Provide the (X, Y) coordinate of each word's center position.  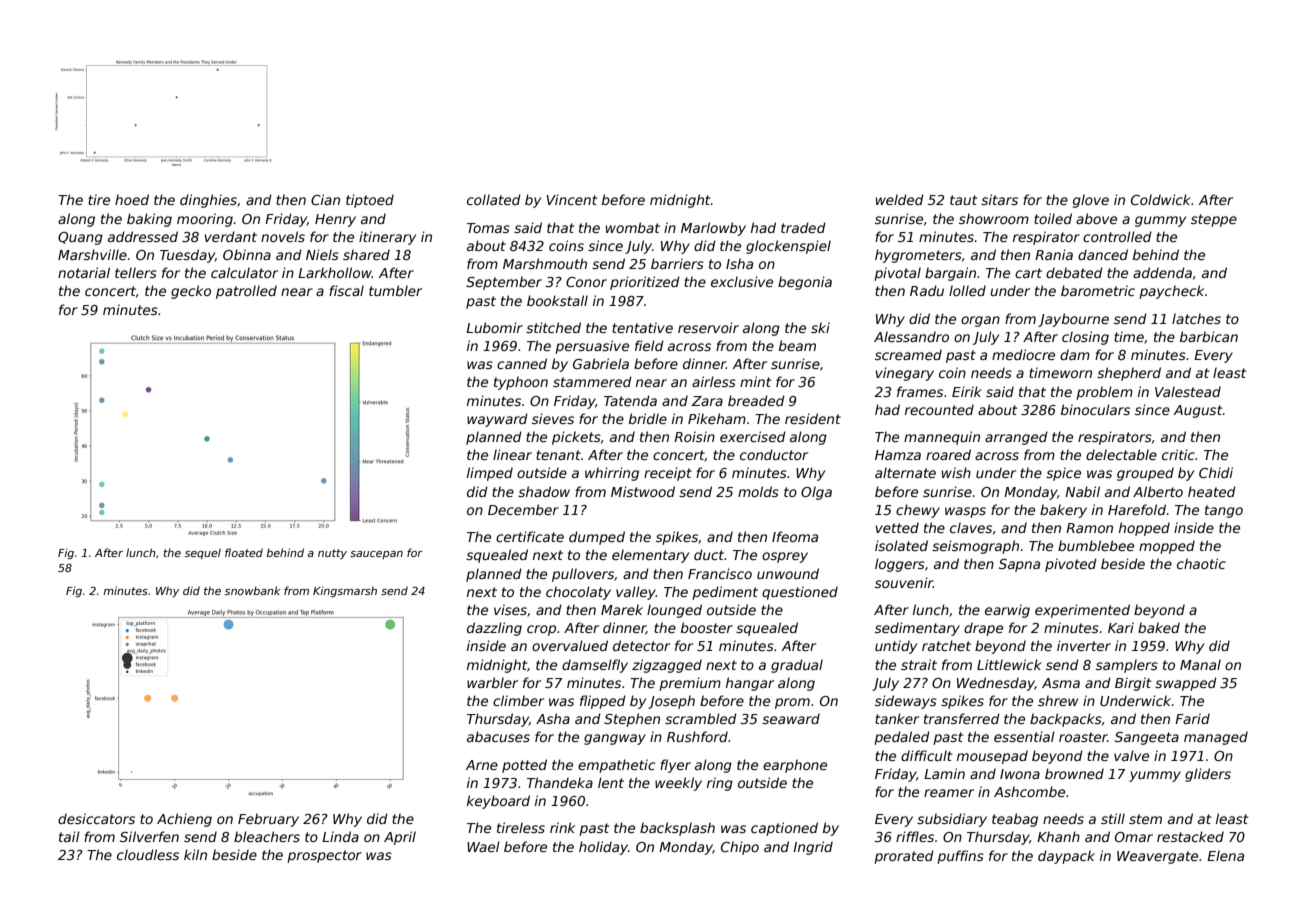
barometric (1098, 290)
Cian (325, 199)
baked (1159, 627)
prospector (324, 856)
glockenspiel (788, 247)
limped (490, 474)
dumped (597, 538)
